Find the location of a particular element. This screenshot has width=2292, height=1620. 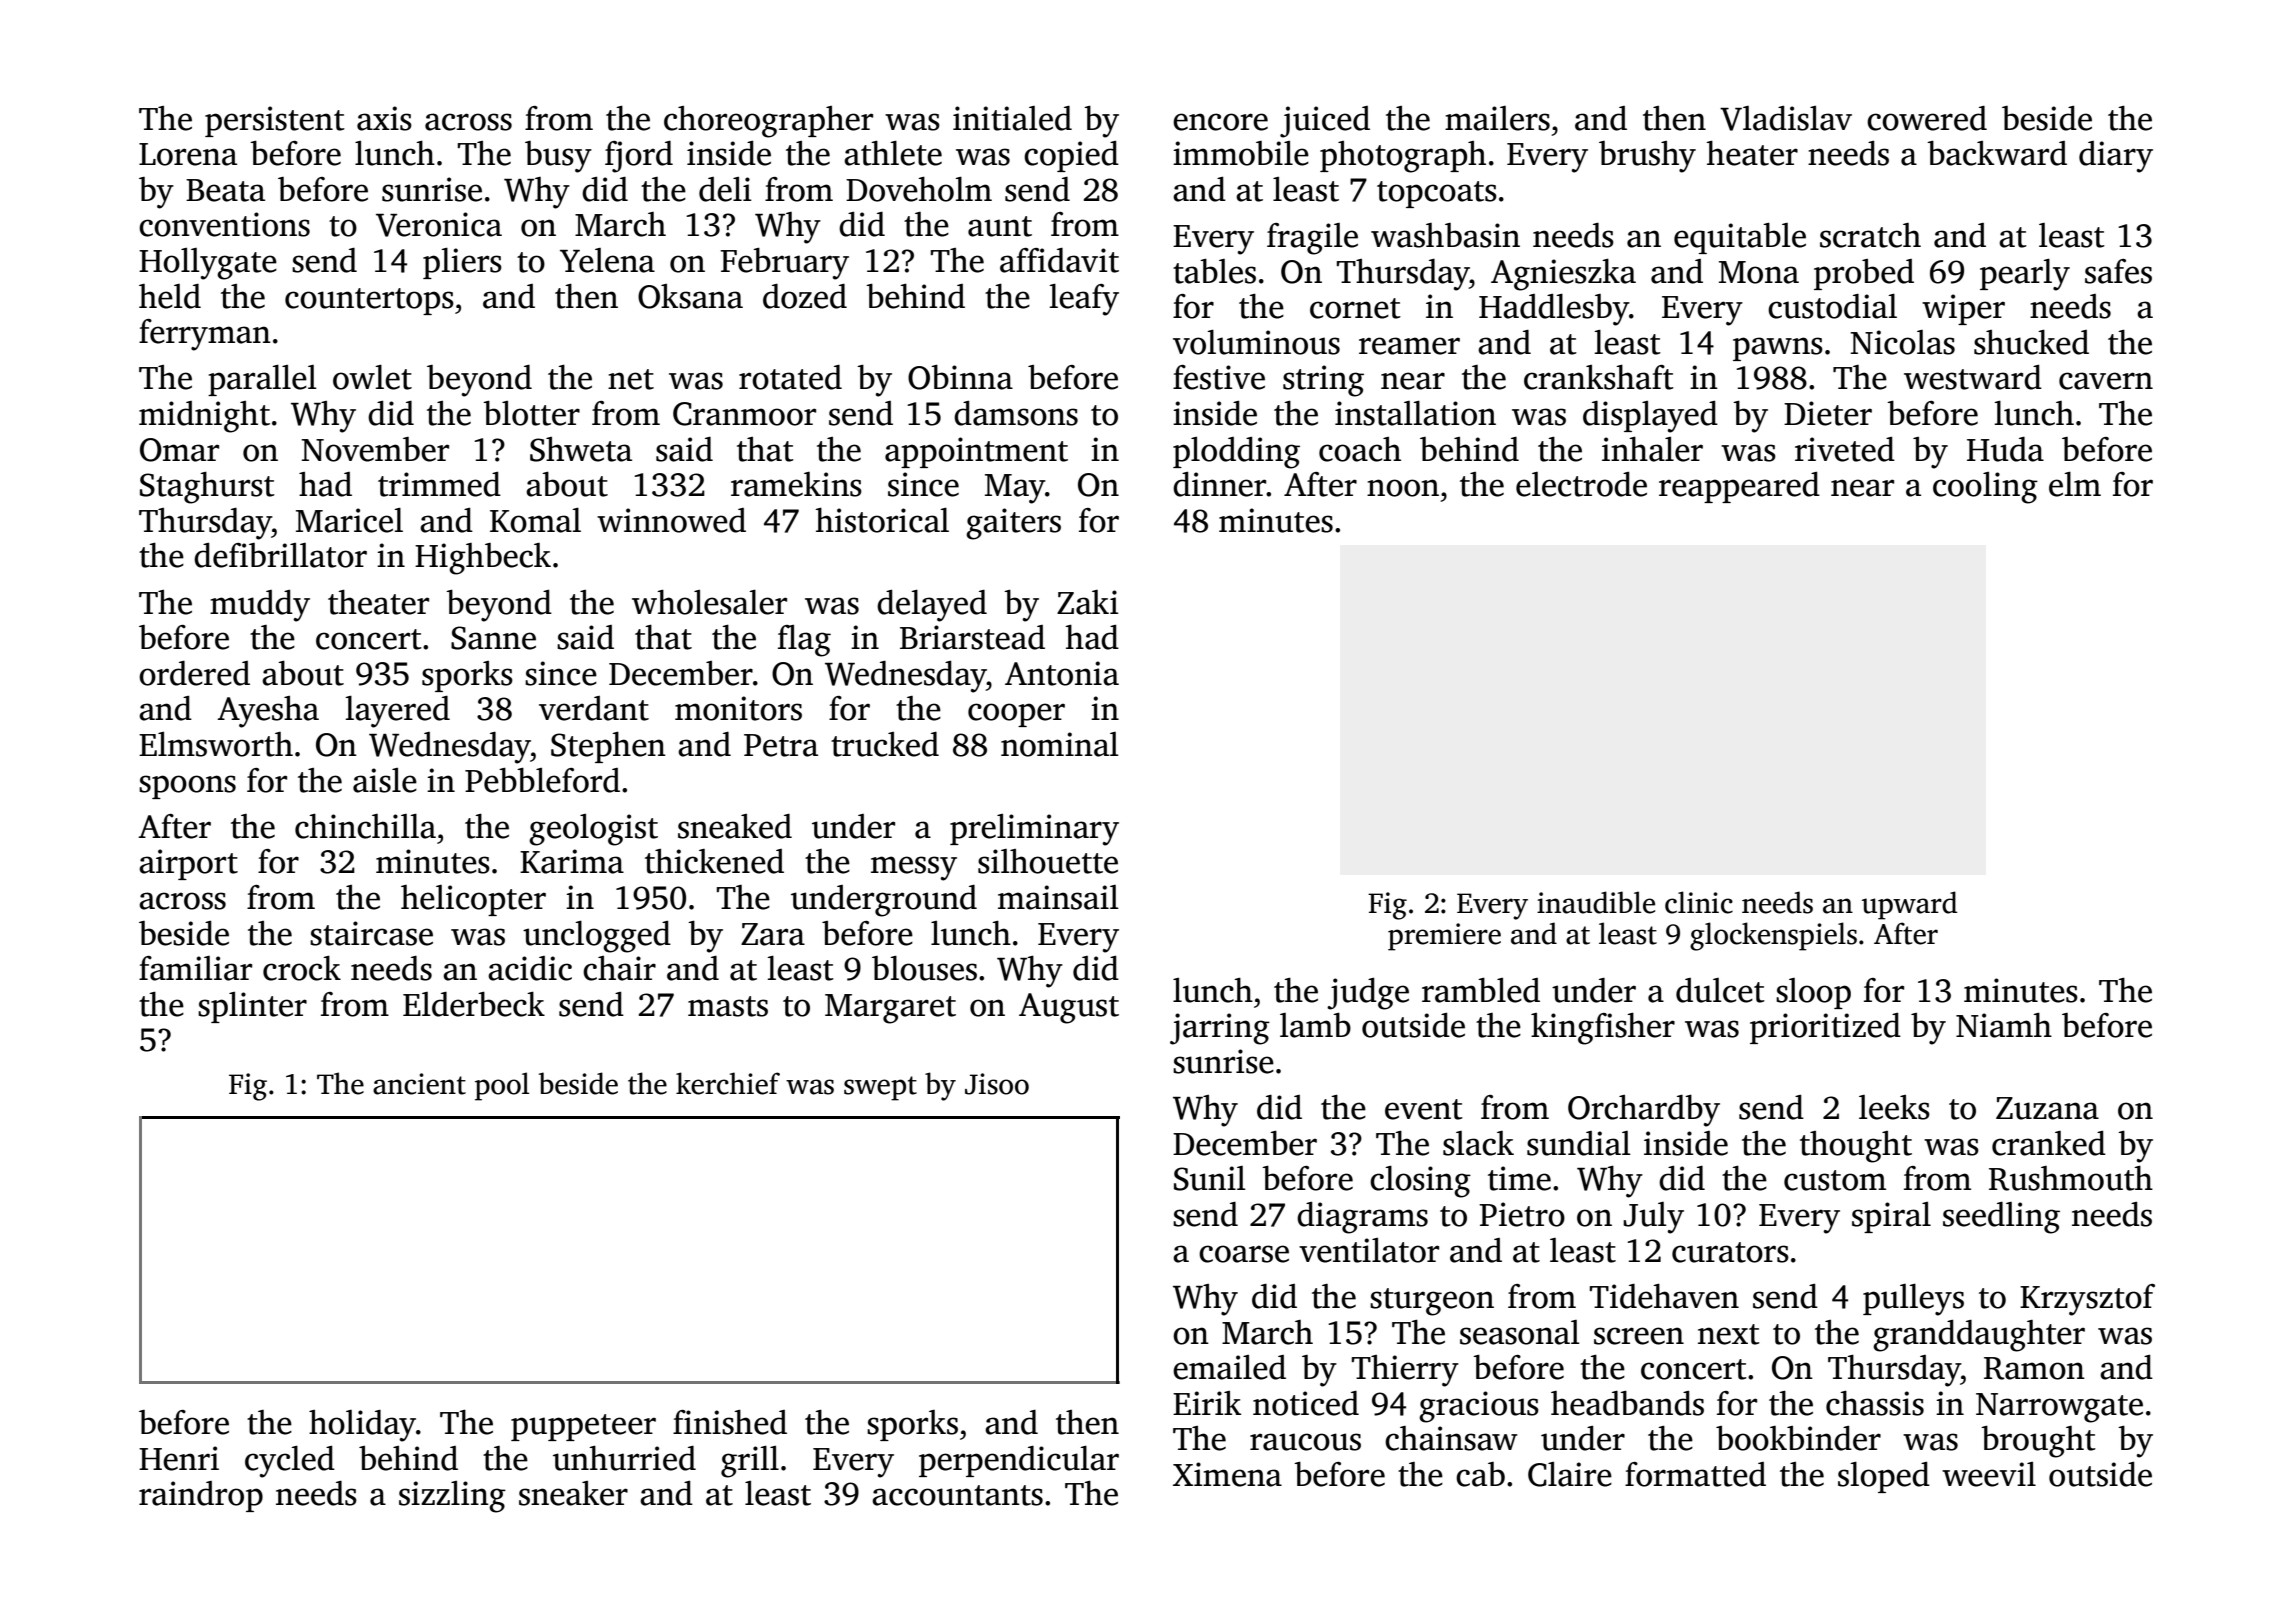

Eirik is located at coordinates (1207, 1403).
